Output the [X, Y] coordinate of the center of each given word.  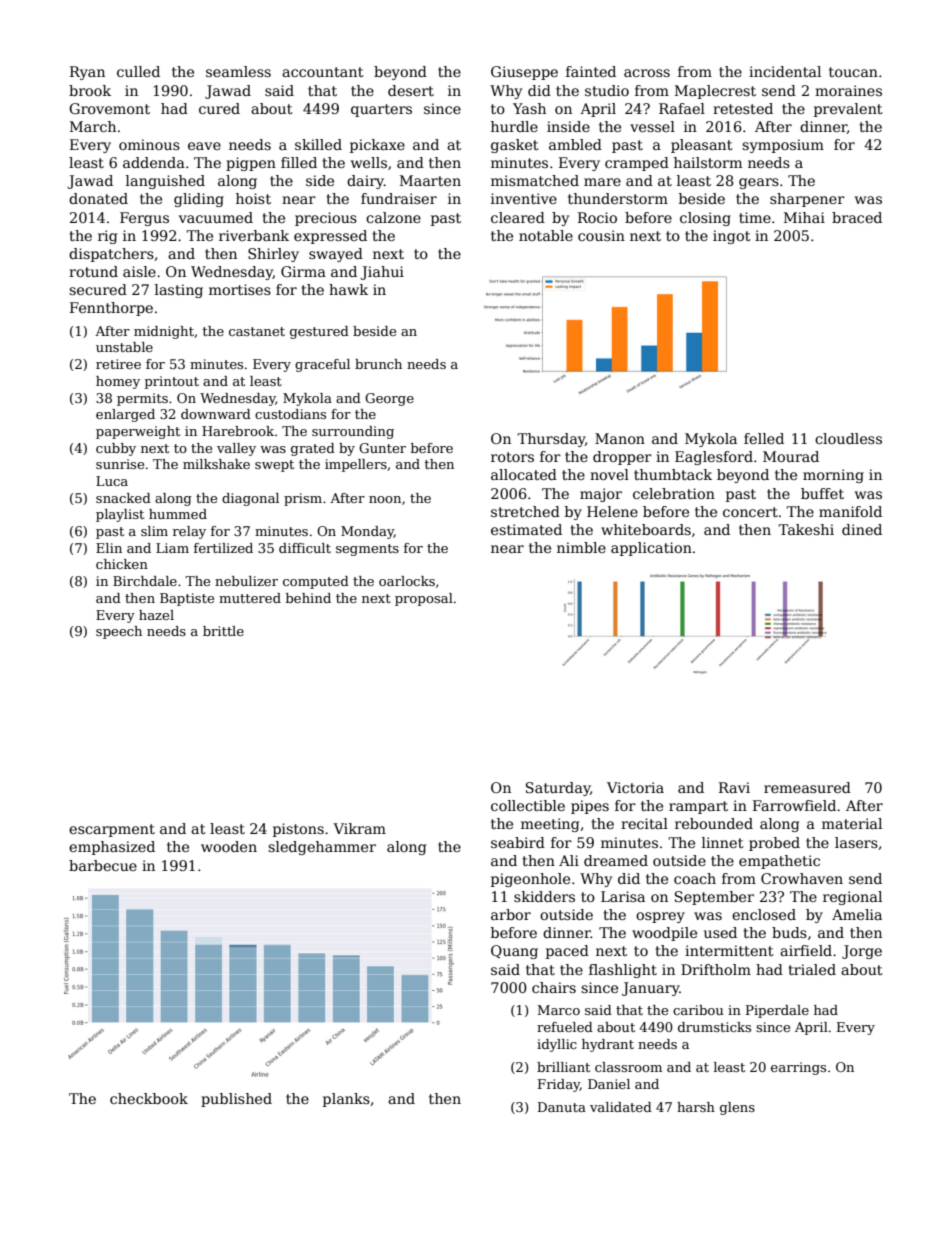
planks [346, 1100]
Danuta [562, 1107]
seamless [238, 71]
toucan [853, 72]
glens [737, 1108]
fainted [591, 71]
